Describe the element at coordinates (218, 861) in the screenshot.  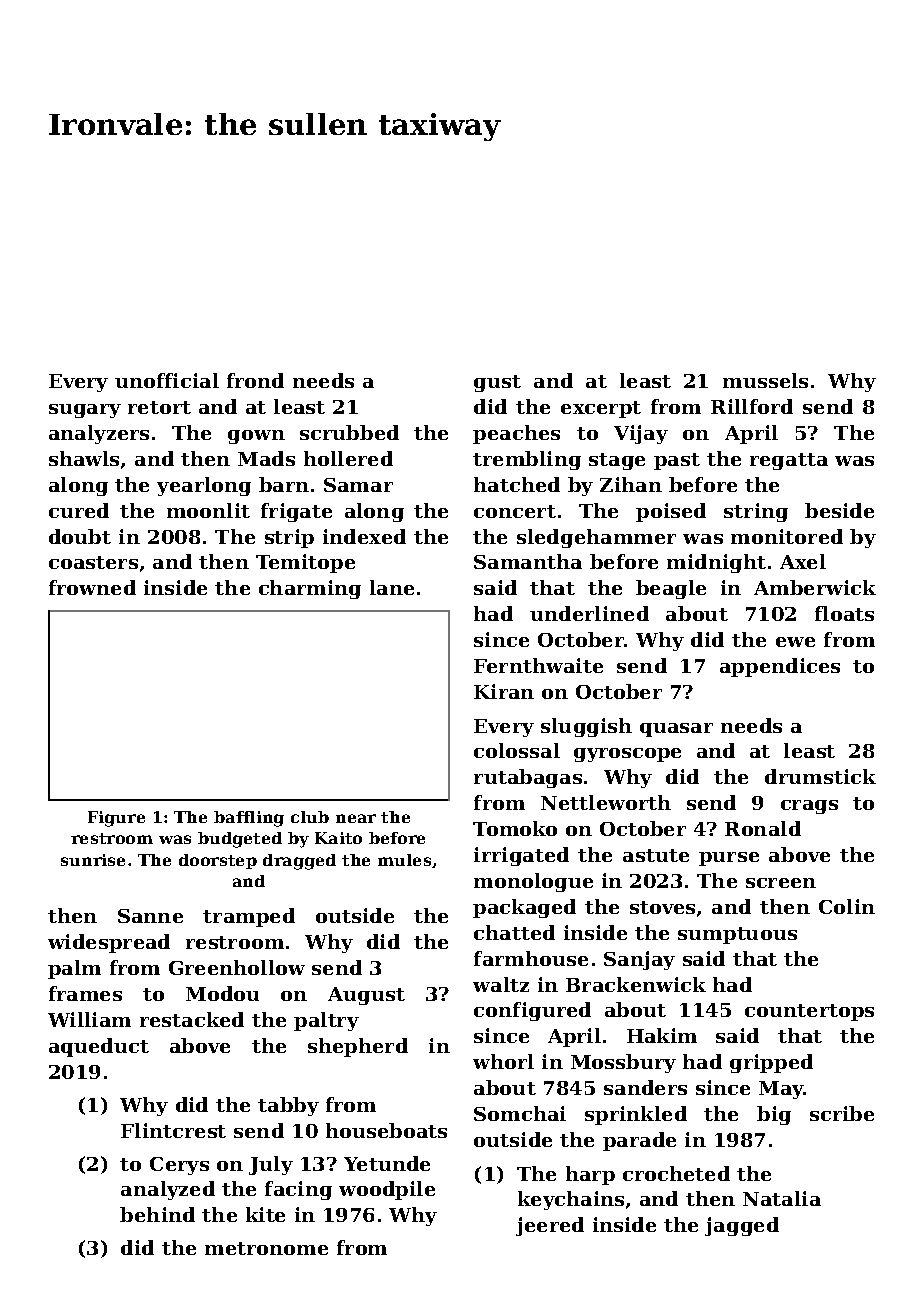
I see `doorstep` at that location.
